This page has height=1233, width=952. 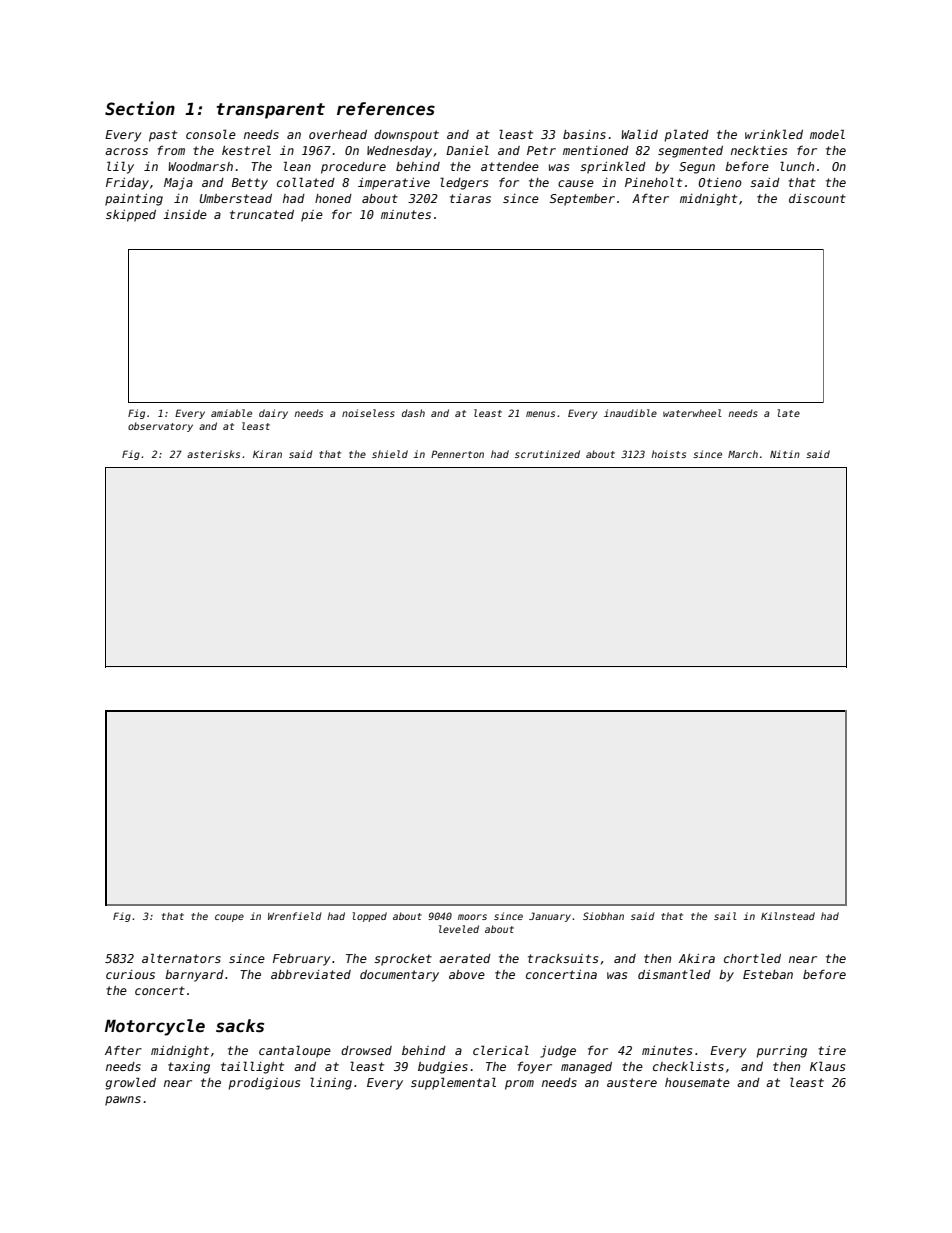 I want to click on housemate, so click(x=697, y=1082).
